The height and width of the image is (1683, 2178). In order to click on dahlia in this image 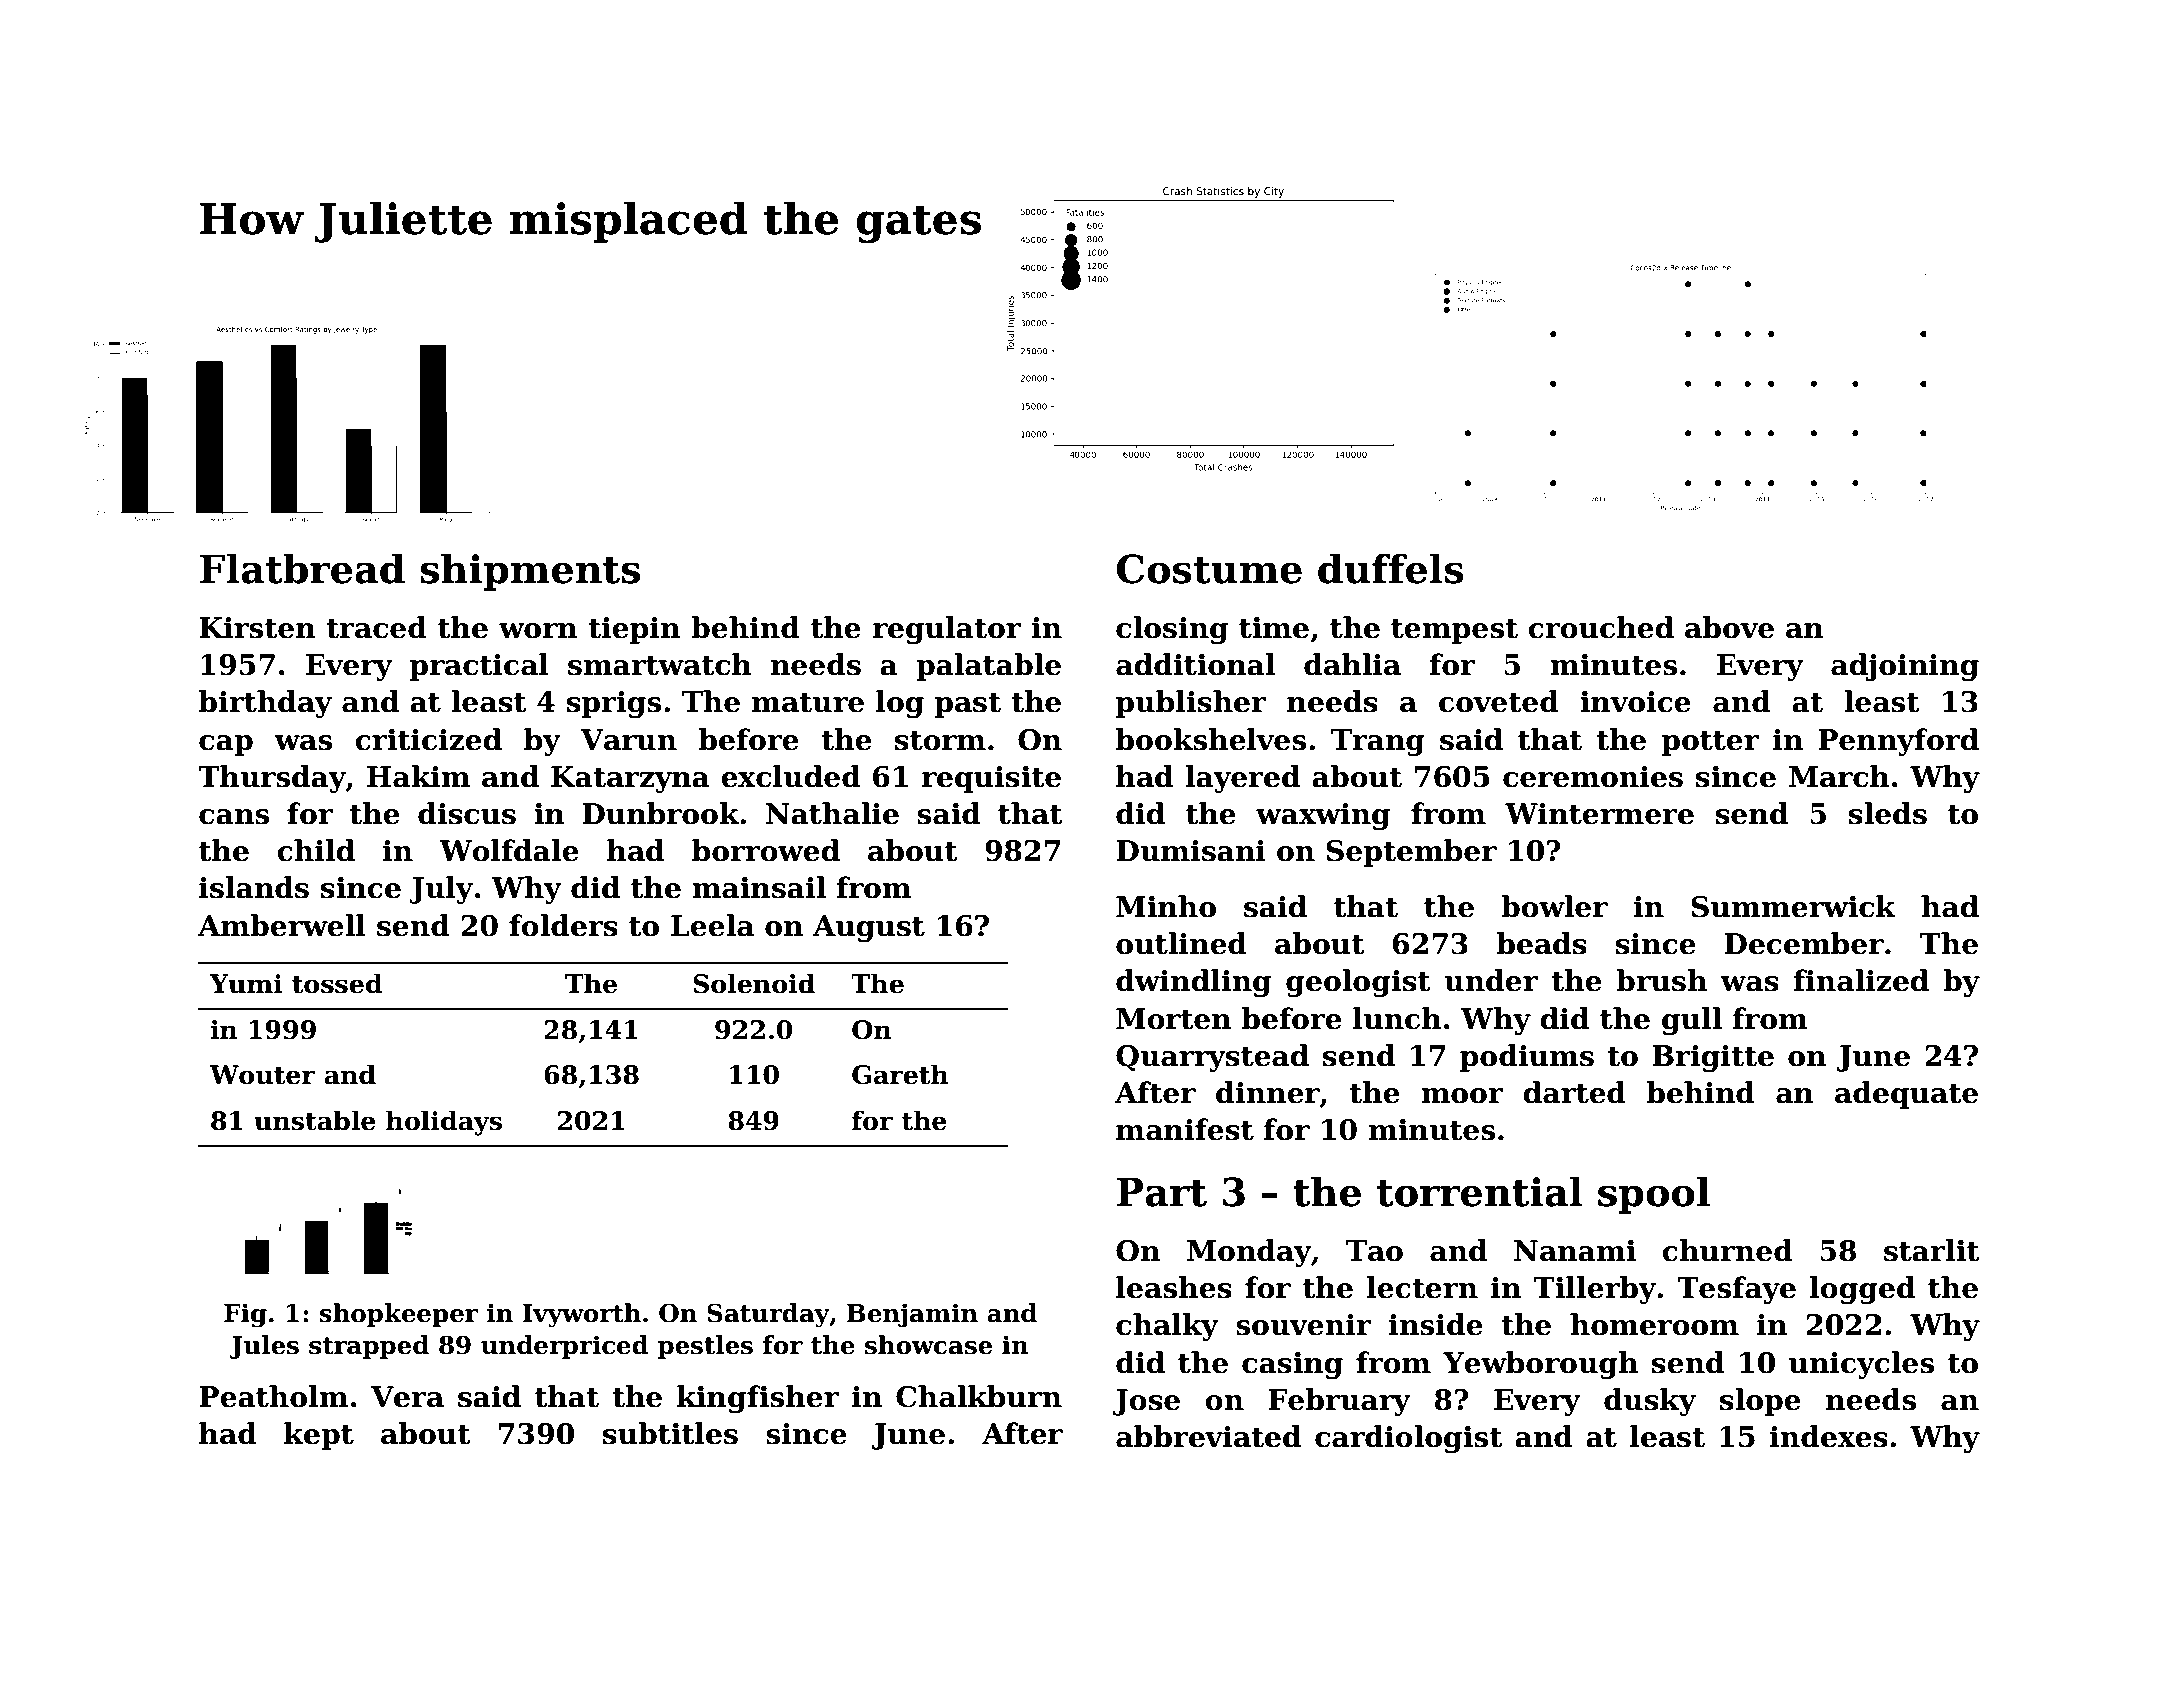, I will do `click(1352, 664)`.
